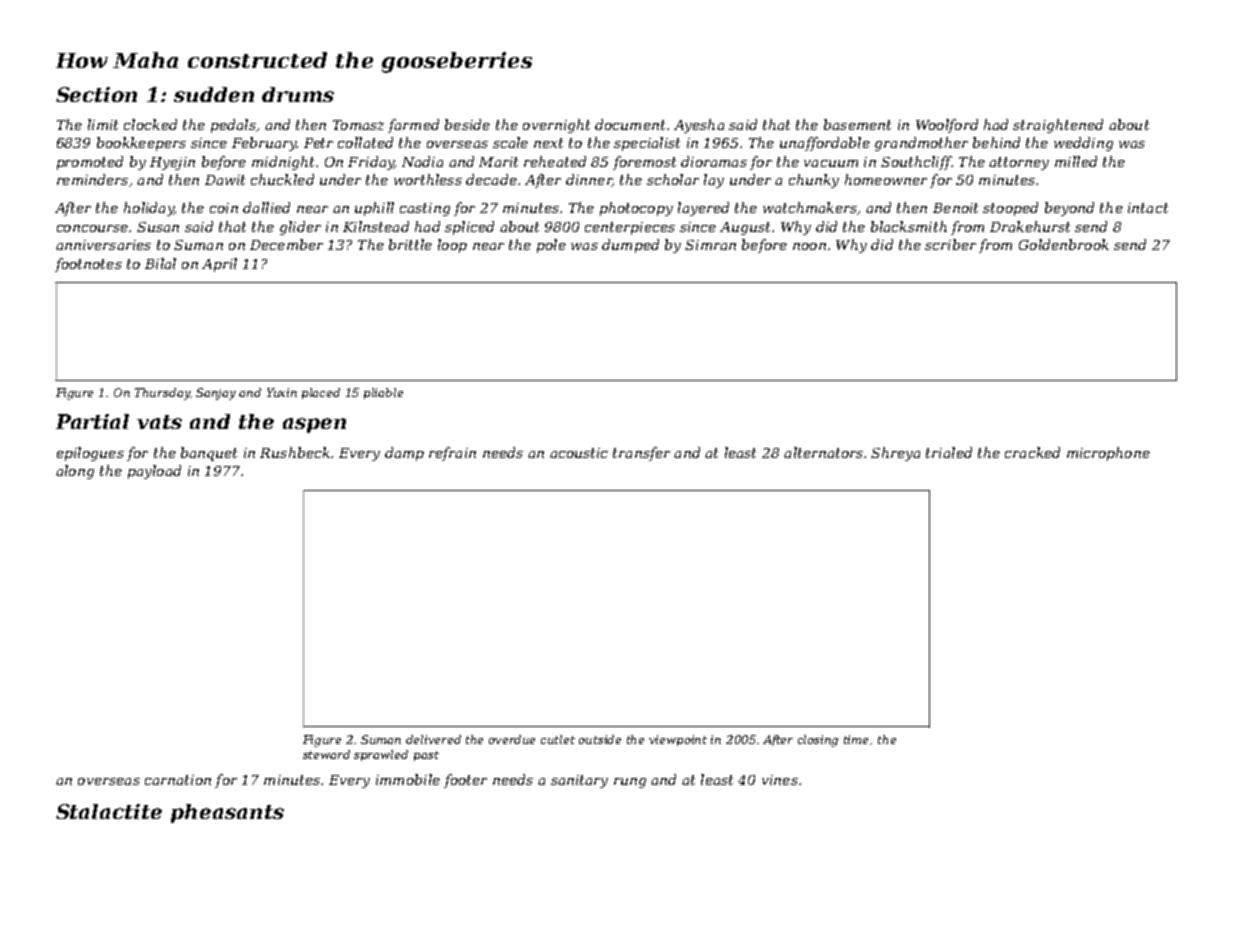 The height and width of the image is (952, 1233). Describe the element at coordinates (433, 739) in the image. I see `delivered` at that location.
